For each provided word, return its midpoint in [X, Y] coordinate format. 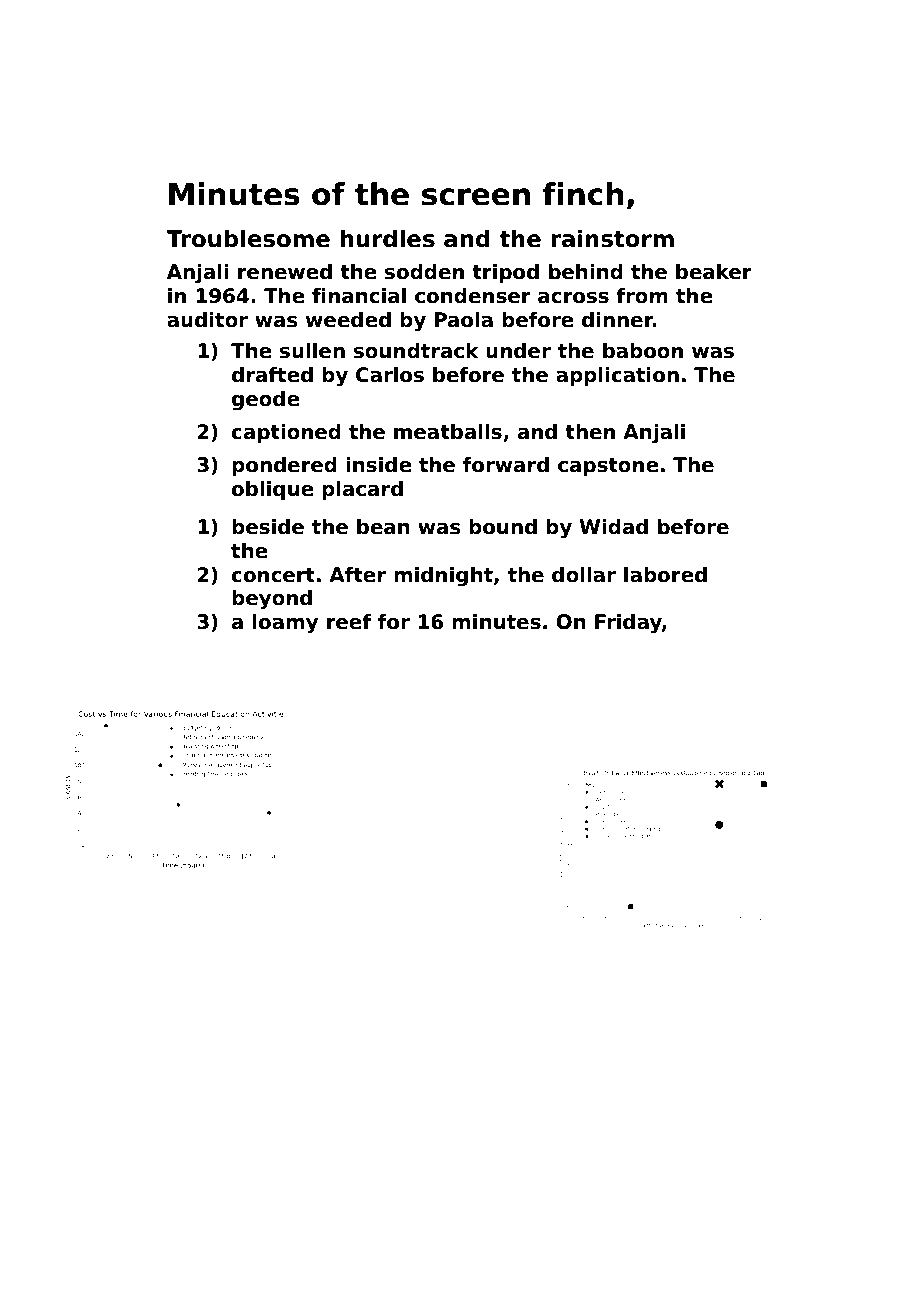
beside [268, 527]
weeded [348, 320]
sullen [312, 351]
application [617, 376]
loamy [285, 624]
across [573, 298]
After [357, 575]
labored [665, 575]
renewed [285, 272]
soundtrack [416, 351]
